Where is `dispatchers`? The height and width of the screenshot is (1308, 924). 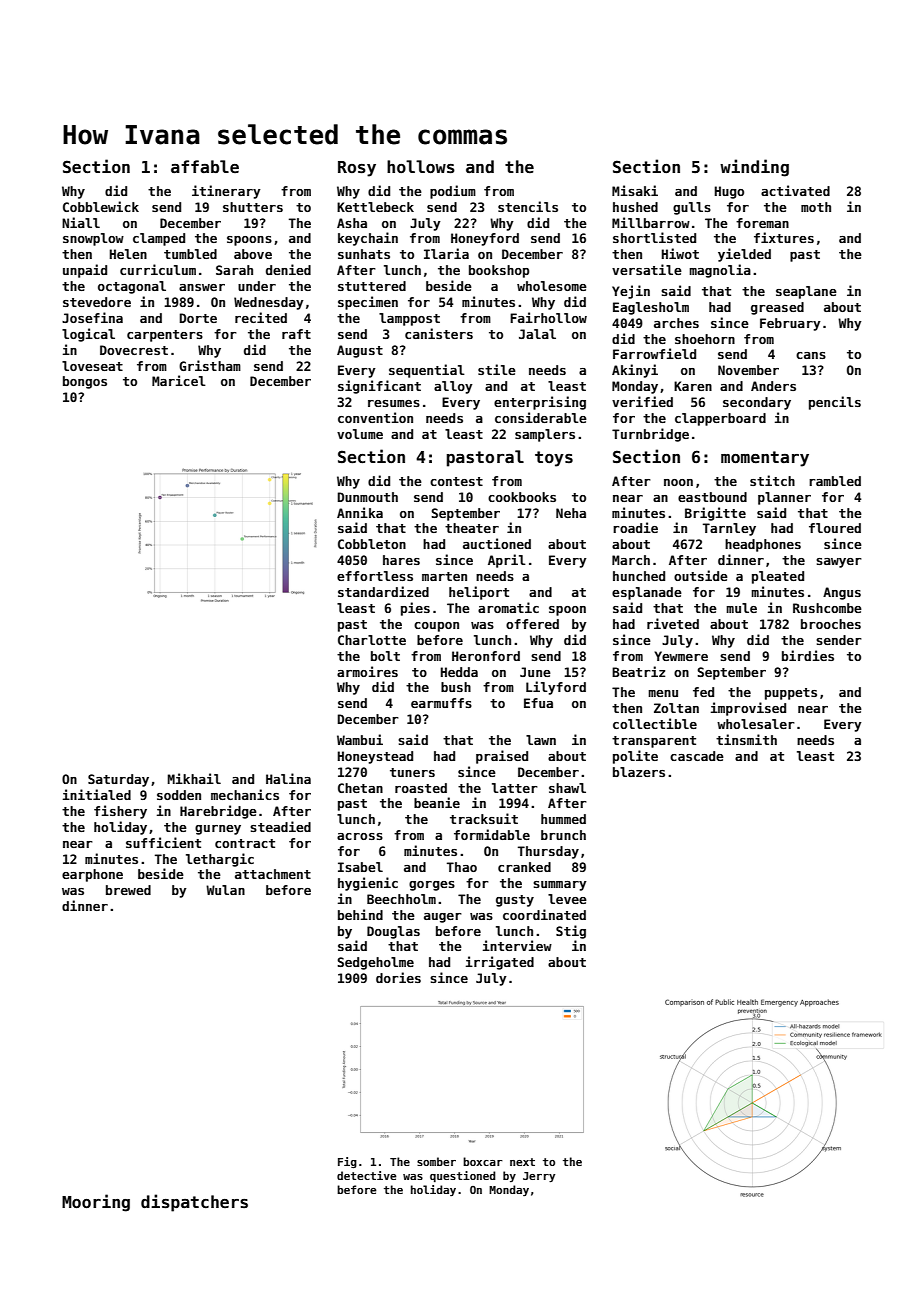 dispatchers is located at coordinates (194, 1203).
